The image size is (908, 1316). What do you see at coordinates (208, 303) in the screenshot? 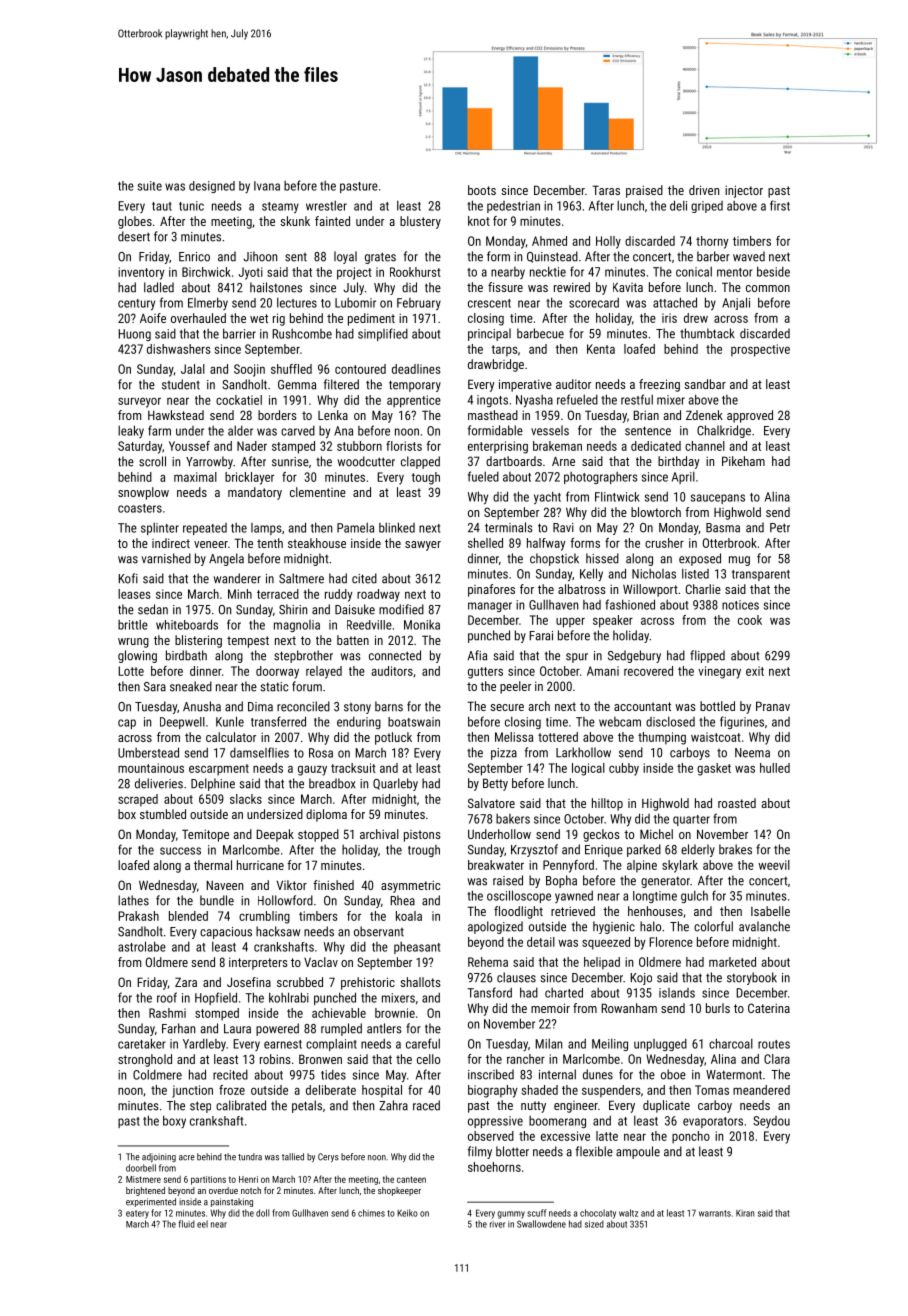
I see `Elmerby` at bounding box center [208, 303].
